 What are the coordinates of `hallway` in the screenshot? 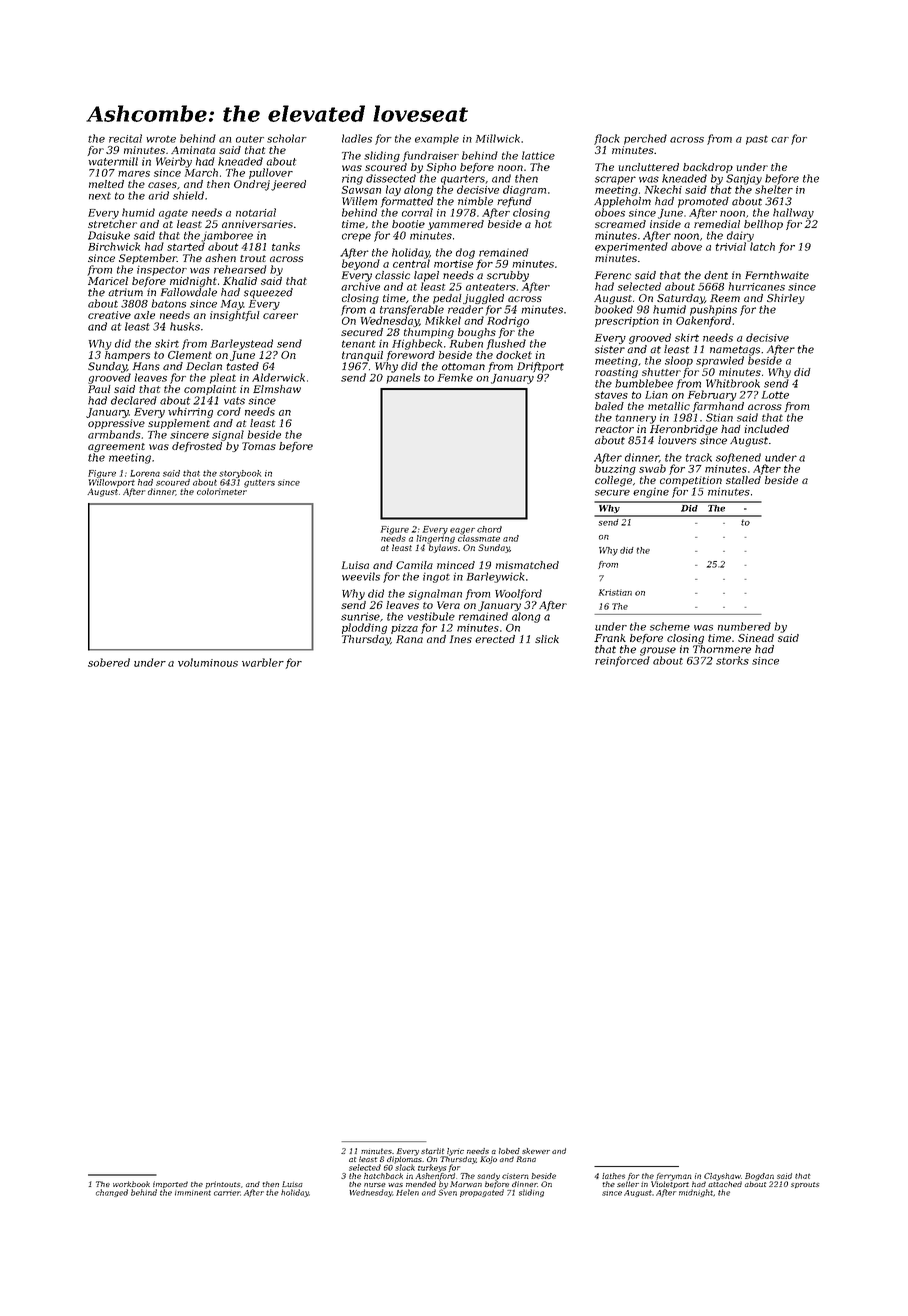 It's located at (793, 213).
